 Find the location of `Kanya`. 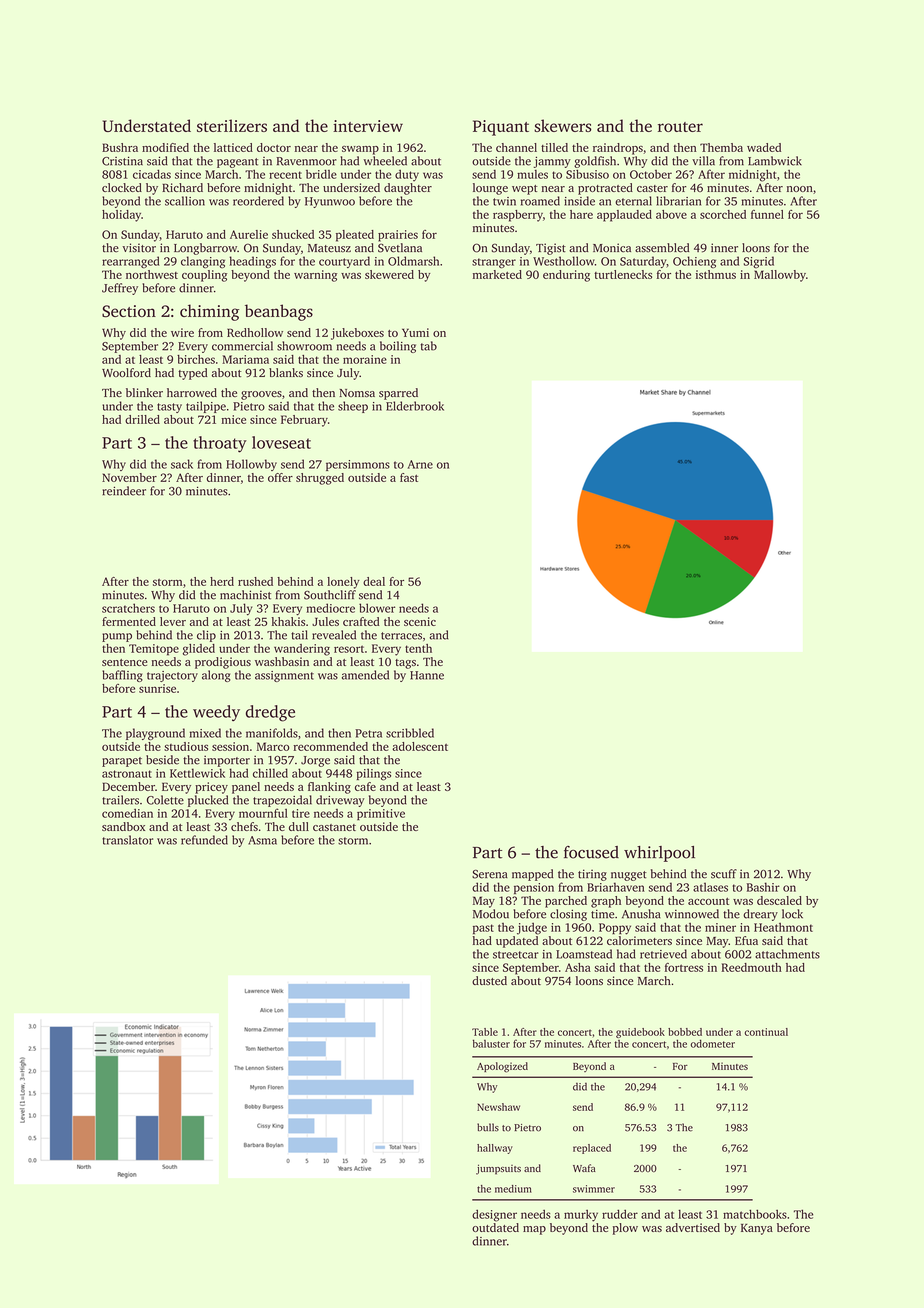

Kanya is located at coordinates (757, 1229).
